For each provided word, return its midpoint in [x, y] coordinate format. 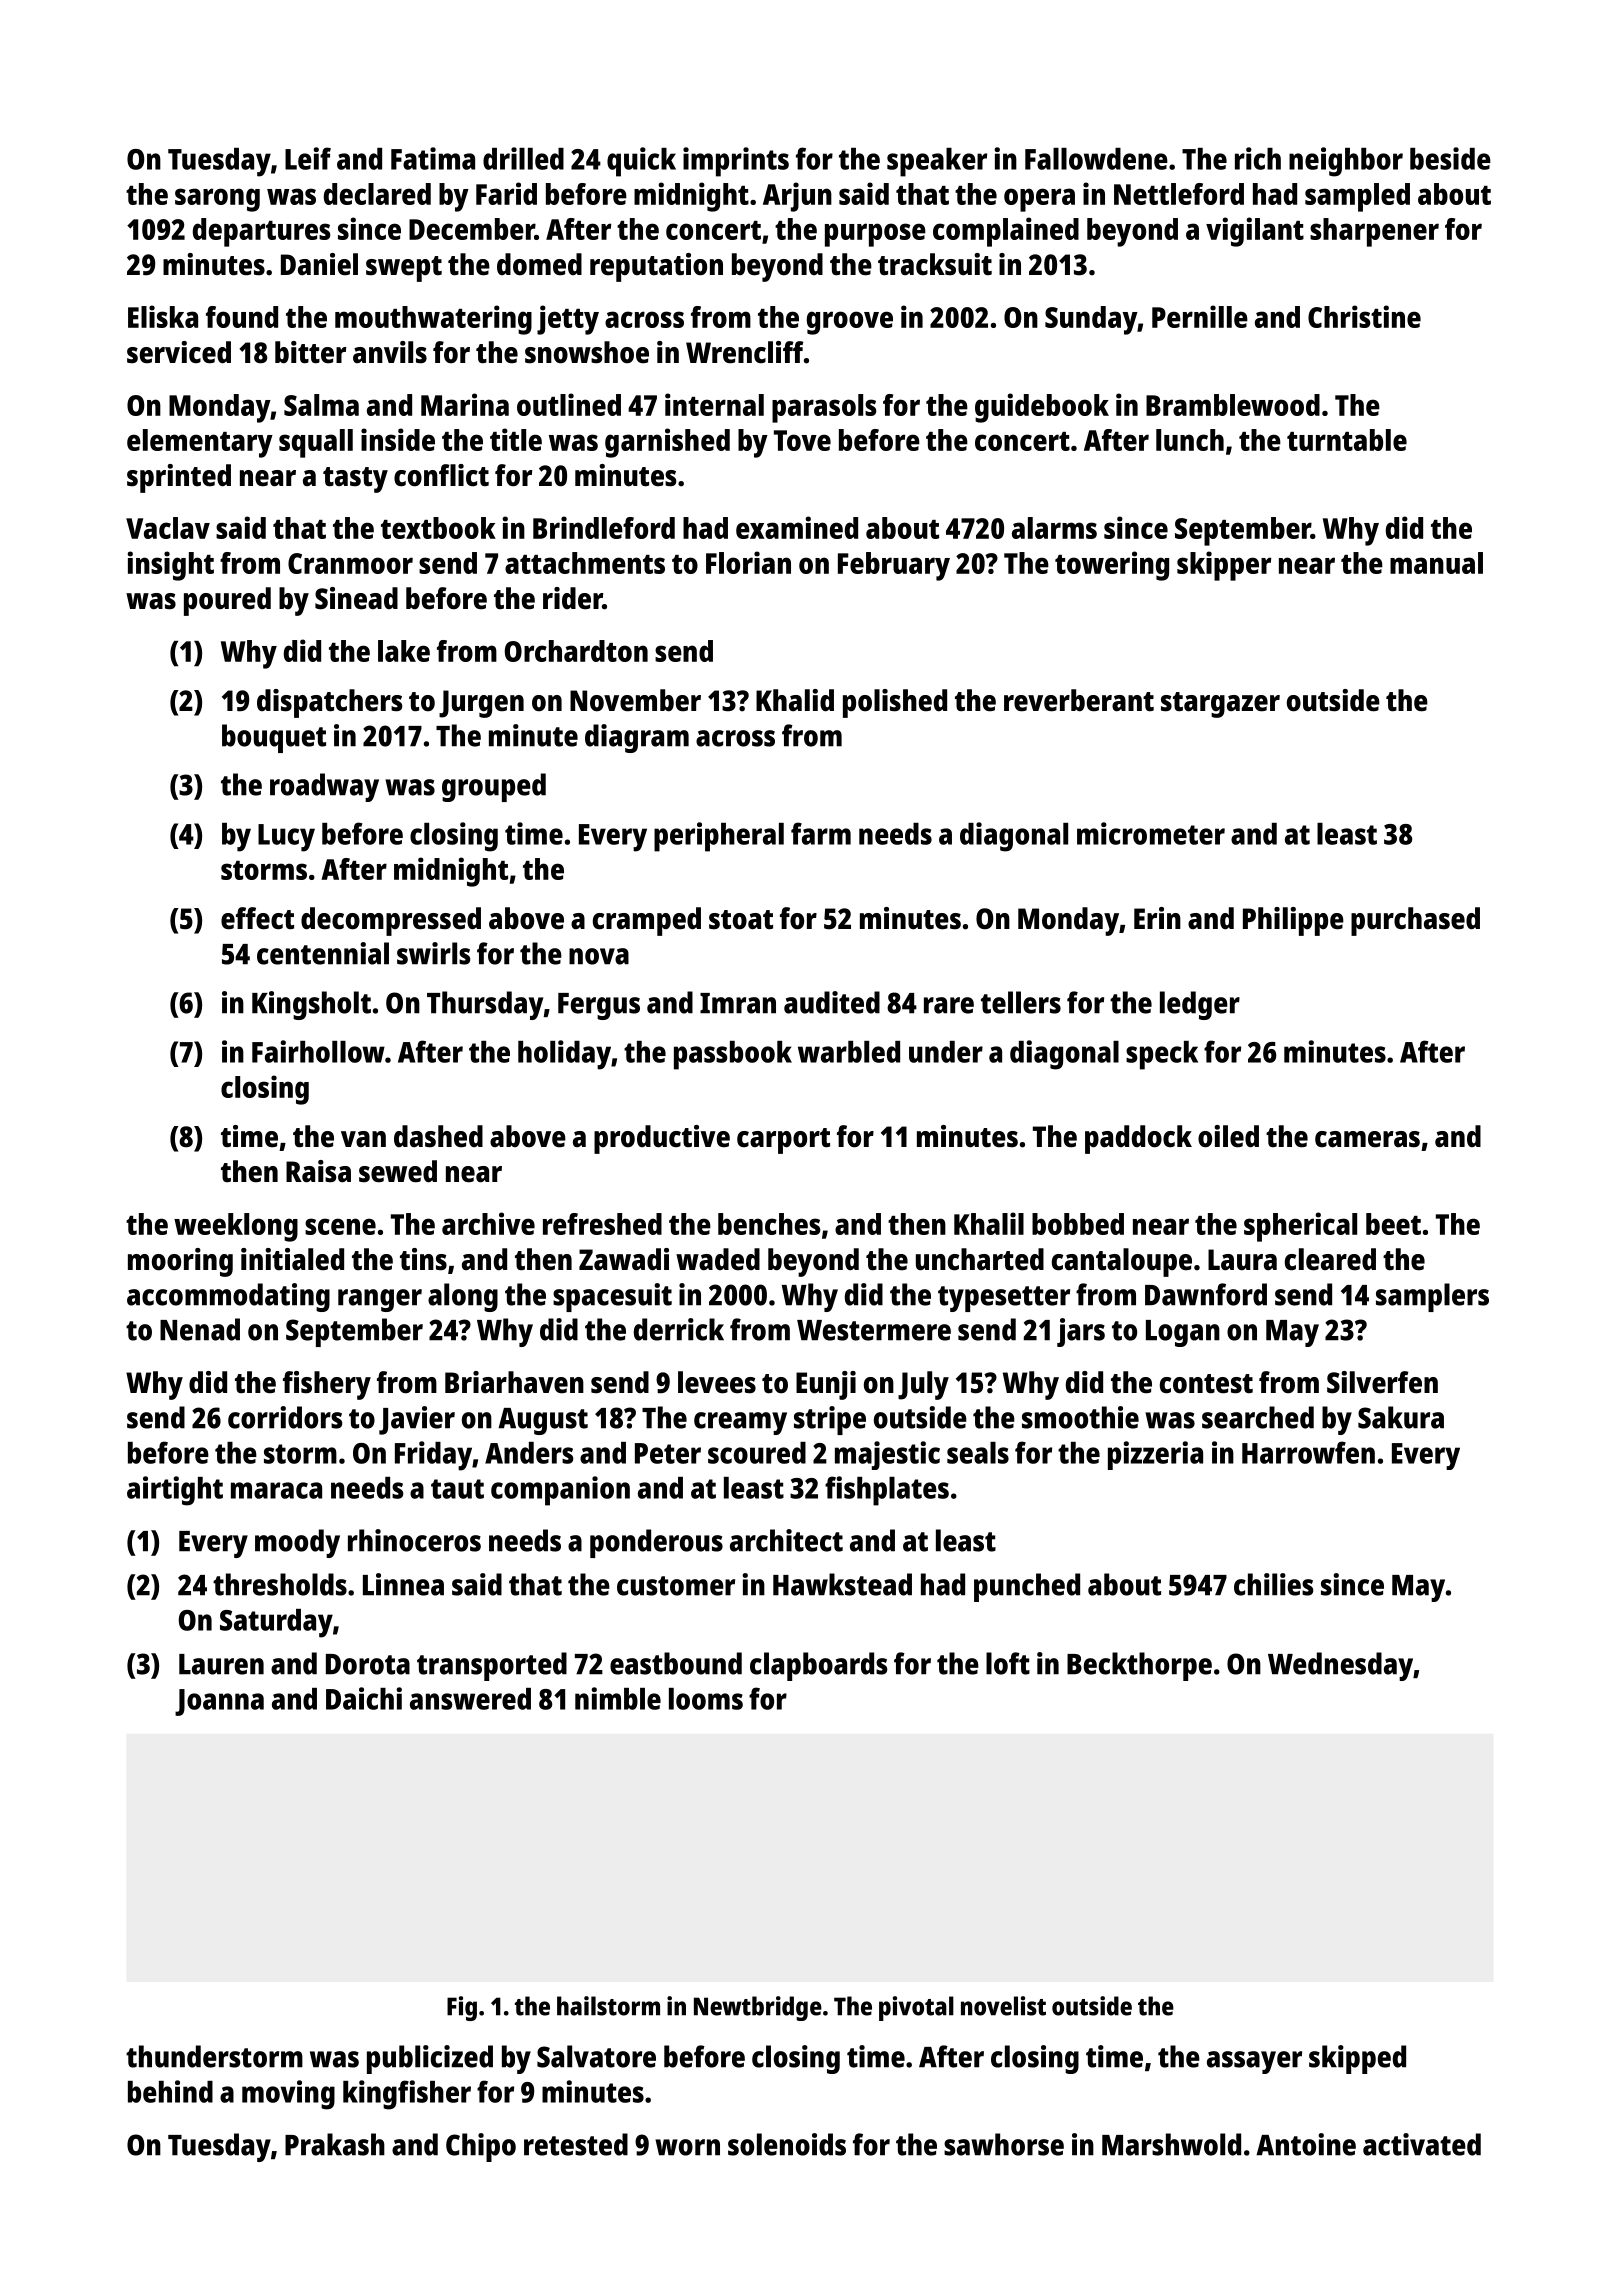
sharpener [1374, 232]
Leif [308, 158]
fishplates [887, 1491]
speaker [937, 162]
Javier [417, 1420]
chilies [1274, 1584]
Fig [462, 2008]
